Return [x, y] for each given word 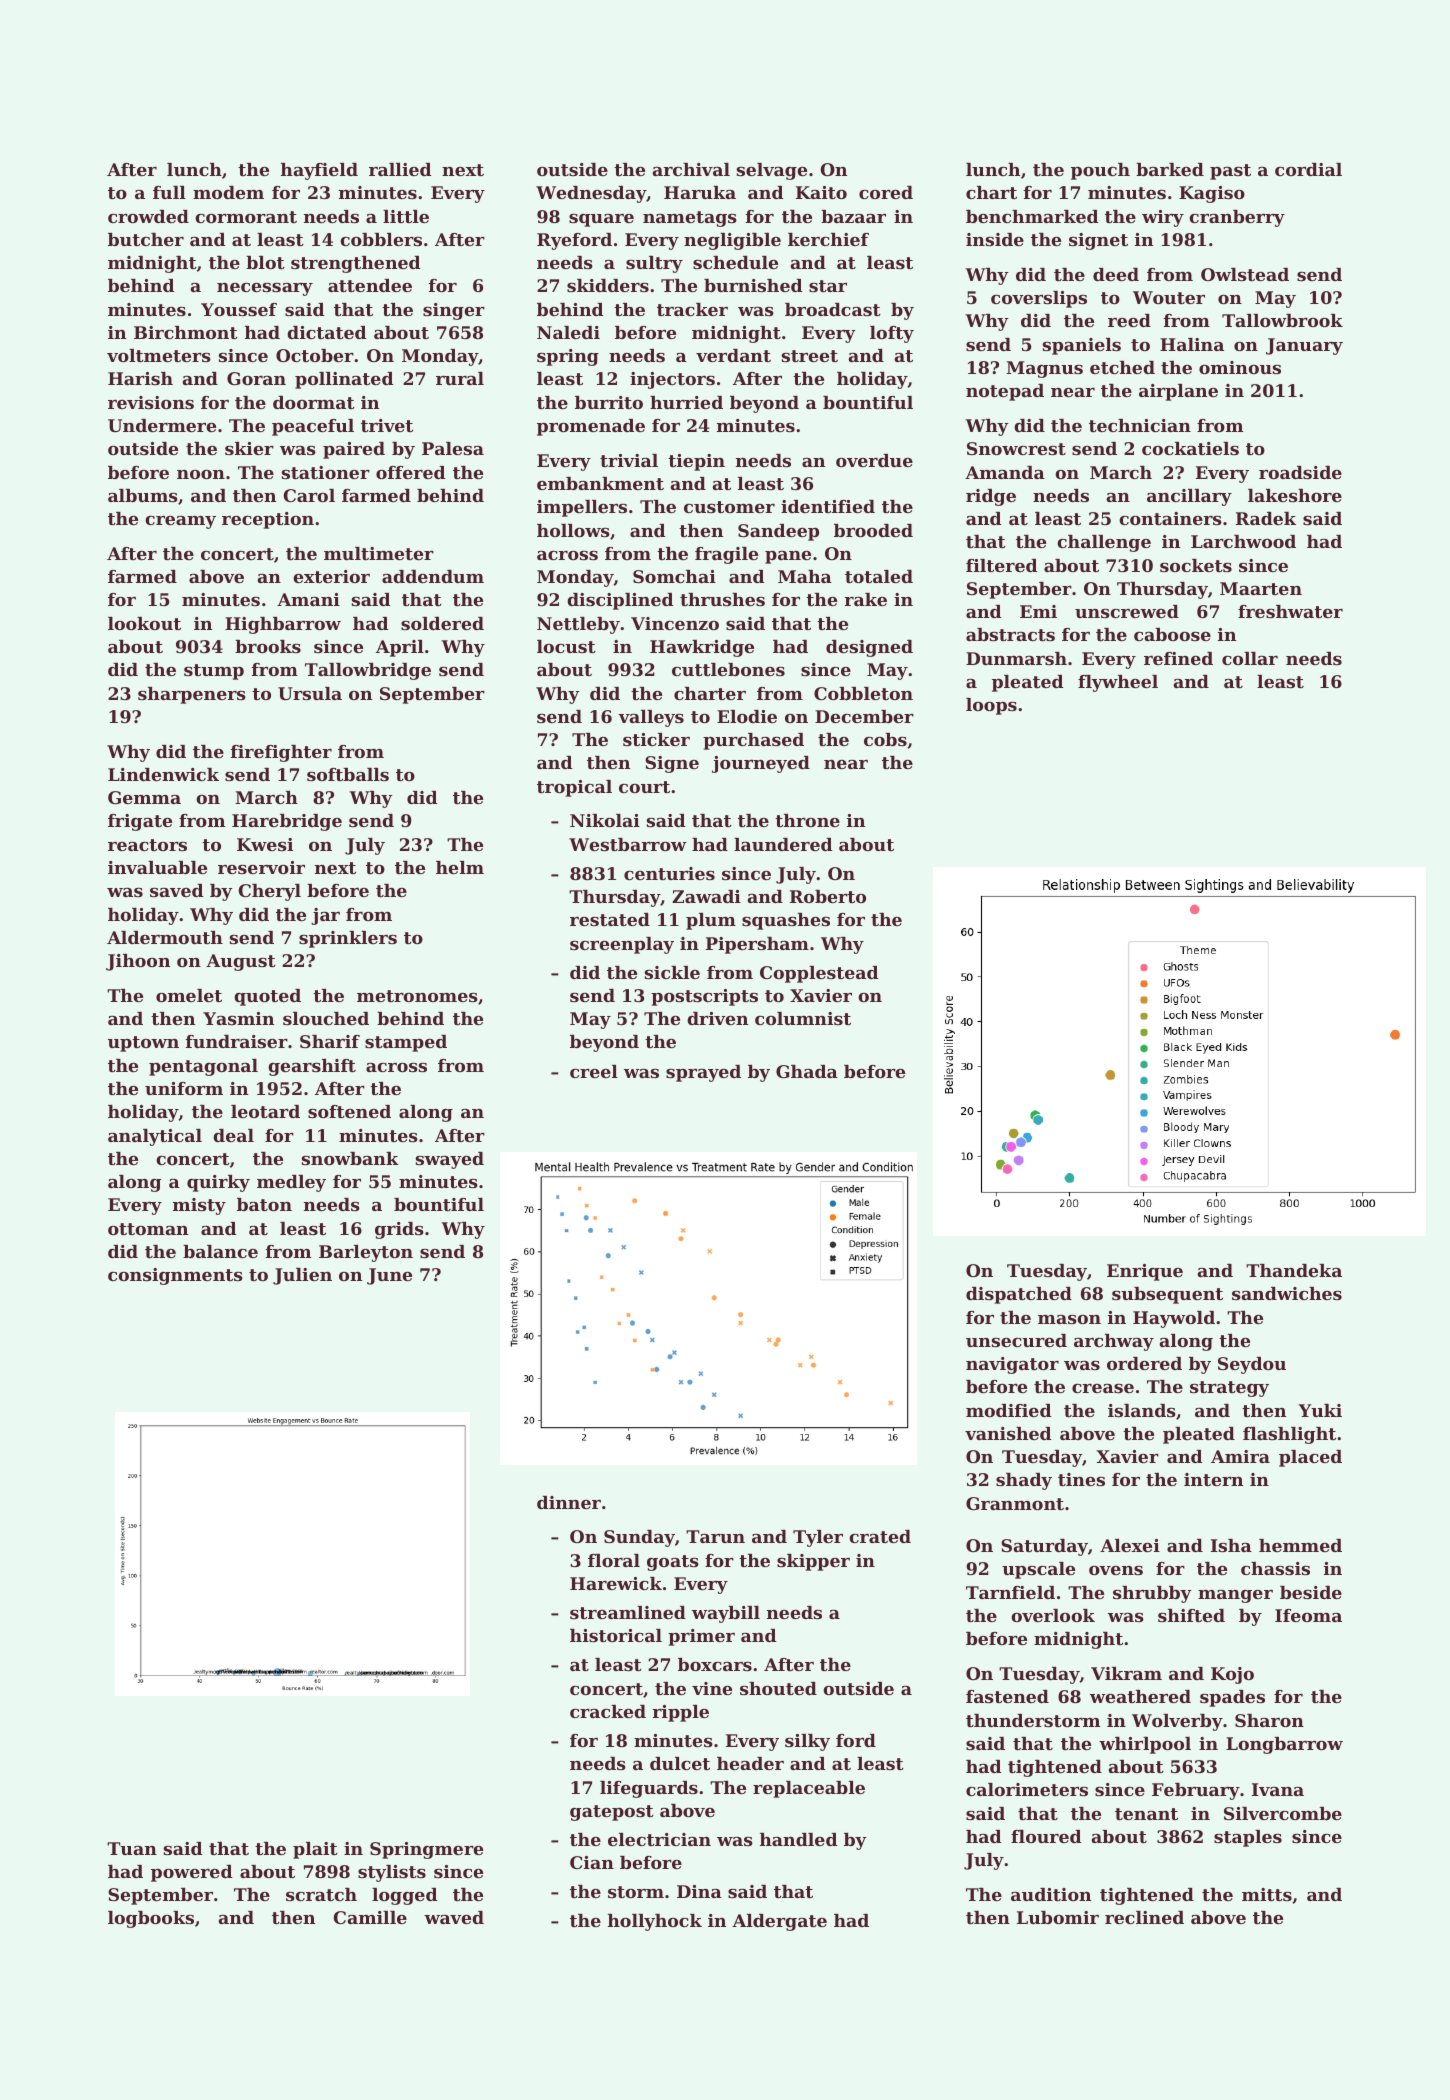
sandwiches [1287, 1293]
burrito [609, 402]
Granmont [1015, 1503]
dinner [569, 1502]
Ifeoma [1308, 1615]
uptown [143, 1044]
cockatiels [1190, 448]
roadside [1300, 472]
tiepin [696, 462]
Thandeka [1294, 1270]
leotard [265, 1111]
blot [265, 262]
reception [268, 520]
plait [315, 1850]
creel [594, 1071]
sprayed [703, 1073]
